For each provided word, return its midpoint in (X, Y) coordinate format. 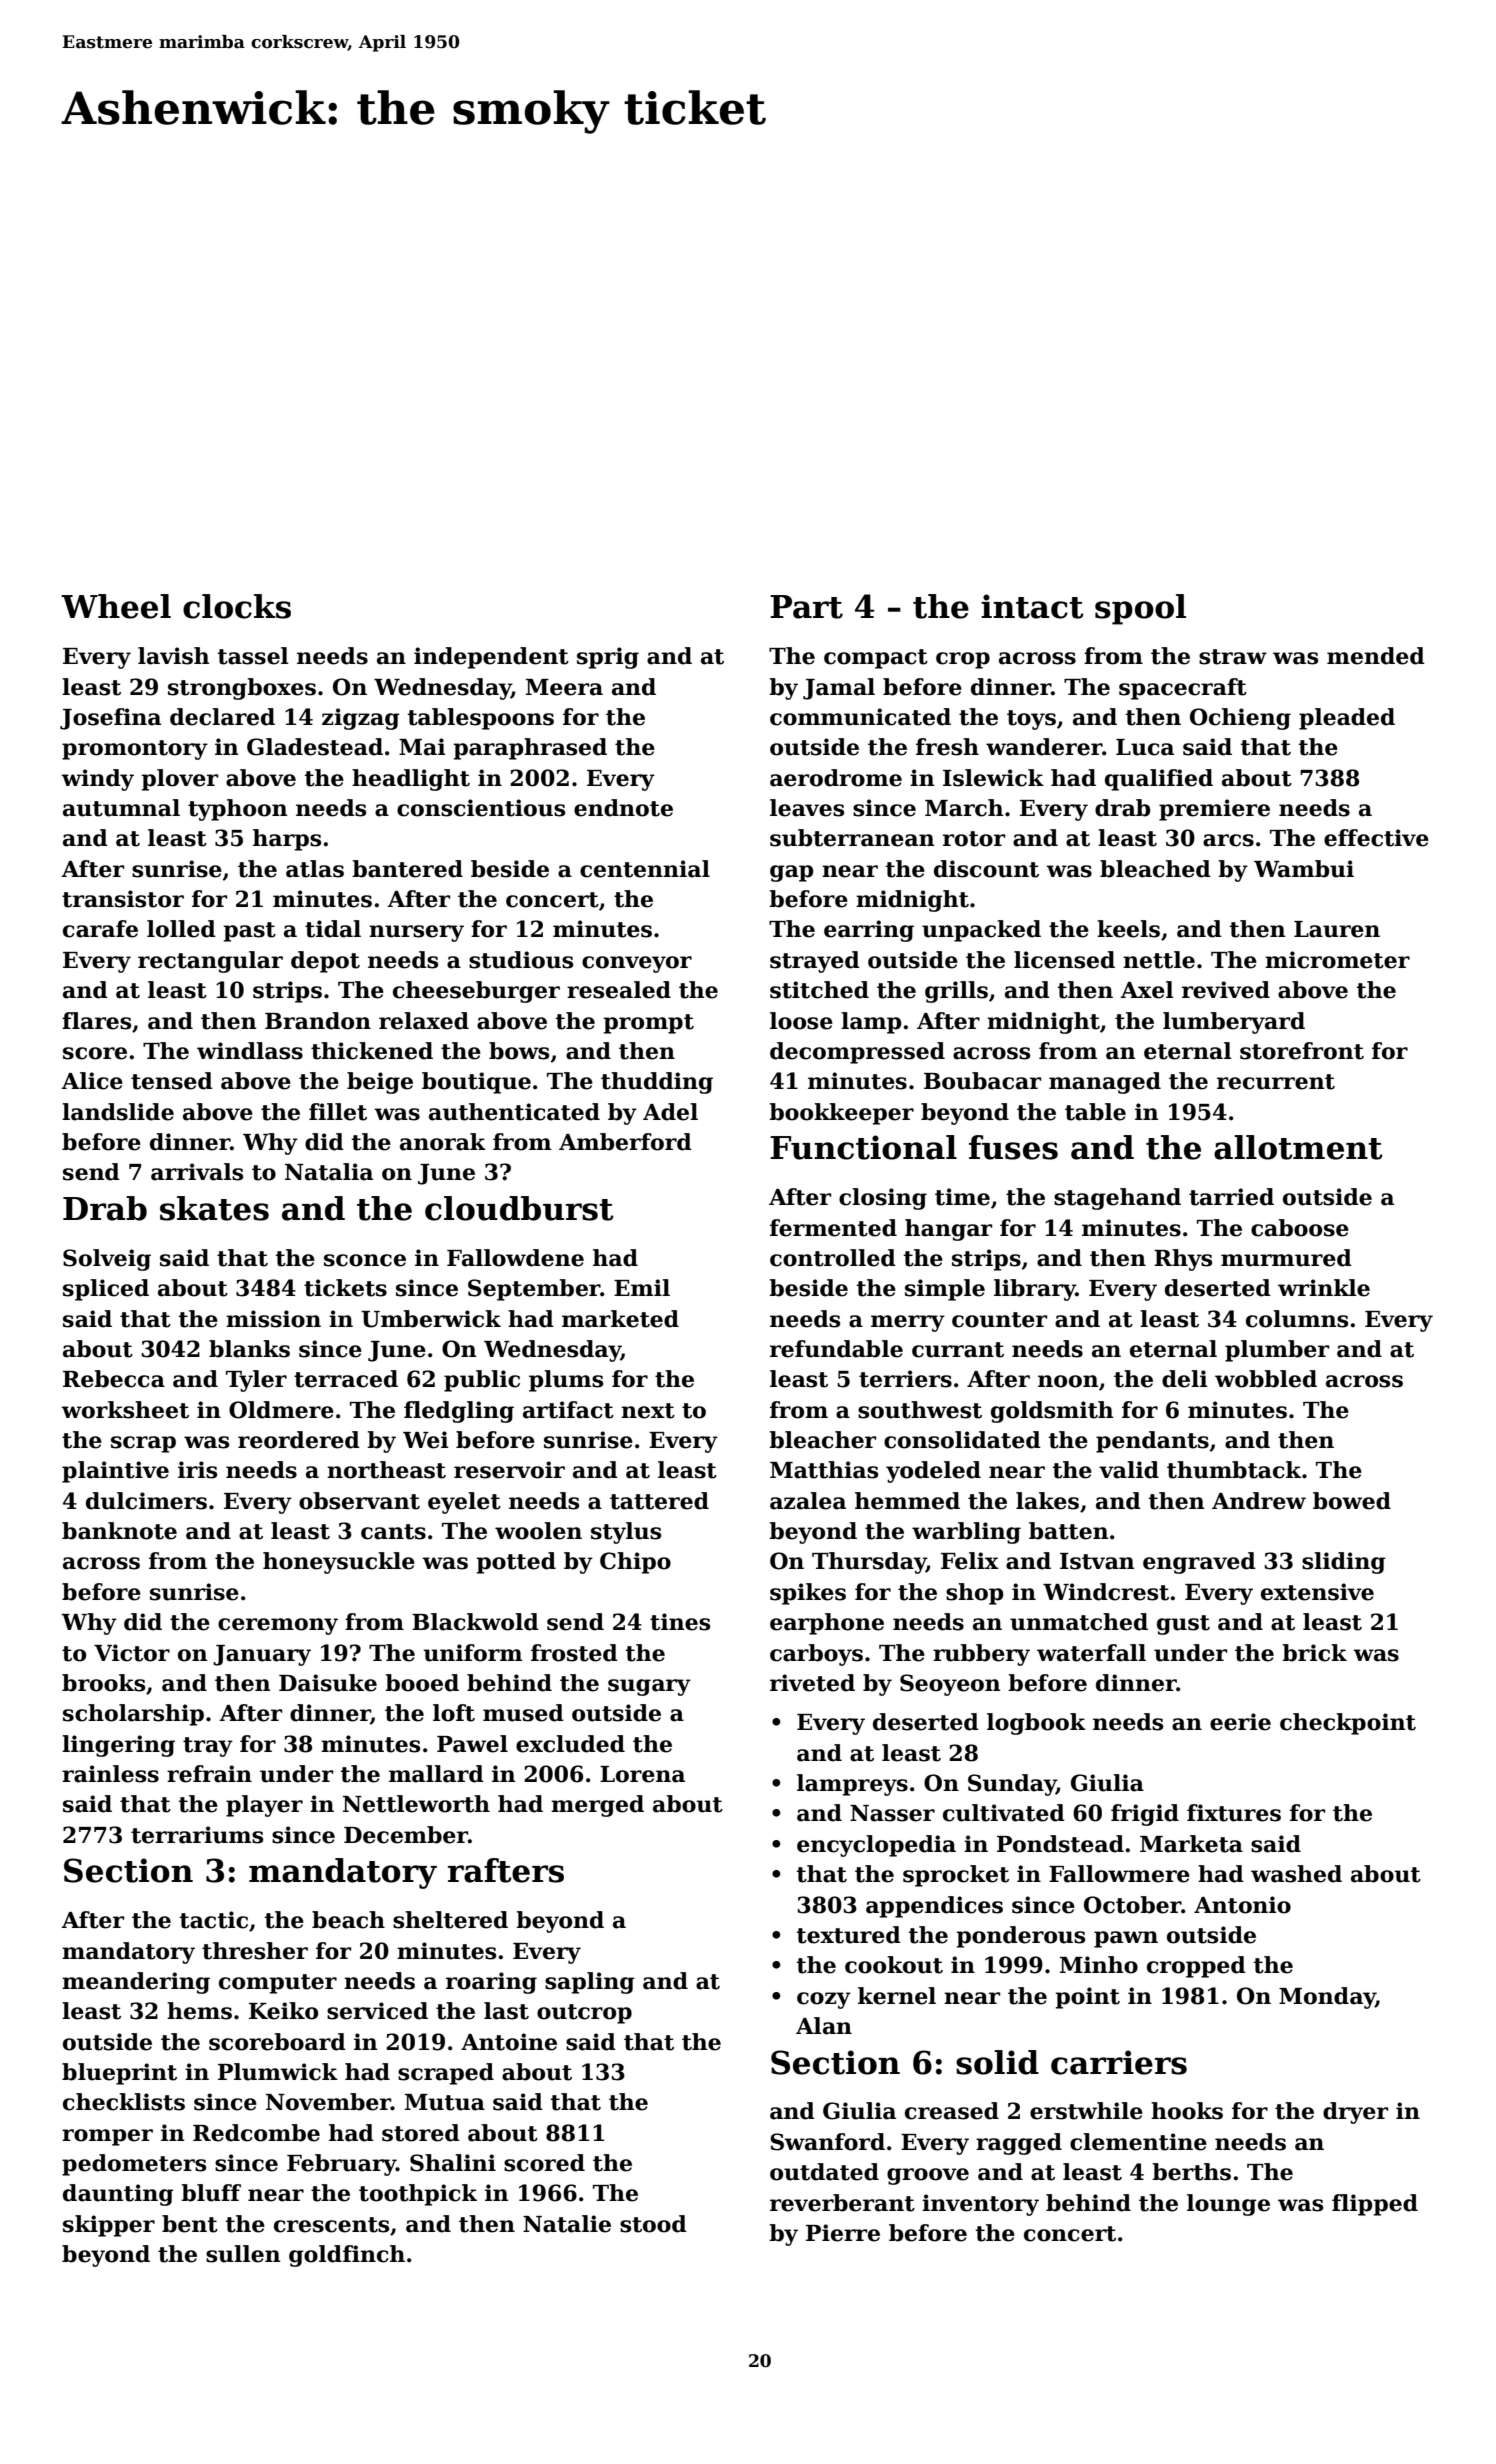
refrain (209, 1774)
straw (1233, 657)
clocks (237, 606)
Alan (824, 2026)
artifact (568, 1410)
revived (1226, 990)
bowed (1352, 1501)
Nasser (892, 1813)
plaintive (115, 1472)
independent (491, 658)
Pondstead (1060, 1844)
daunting (118, 2195)
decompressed (857, 1053)
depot (325, 962)
